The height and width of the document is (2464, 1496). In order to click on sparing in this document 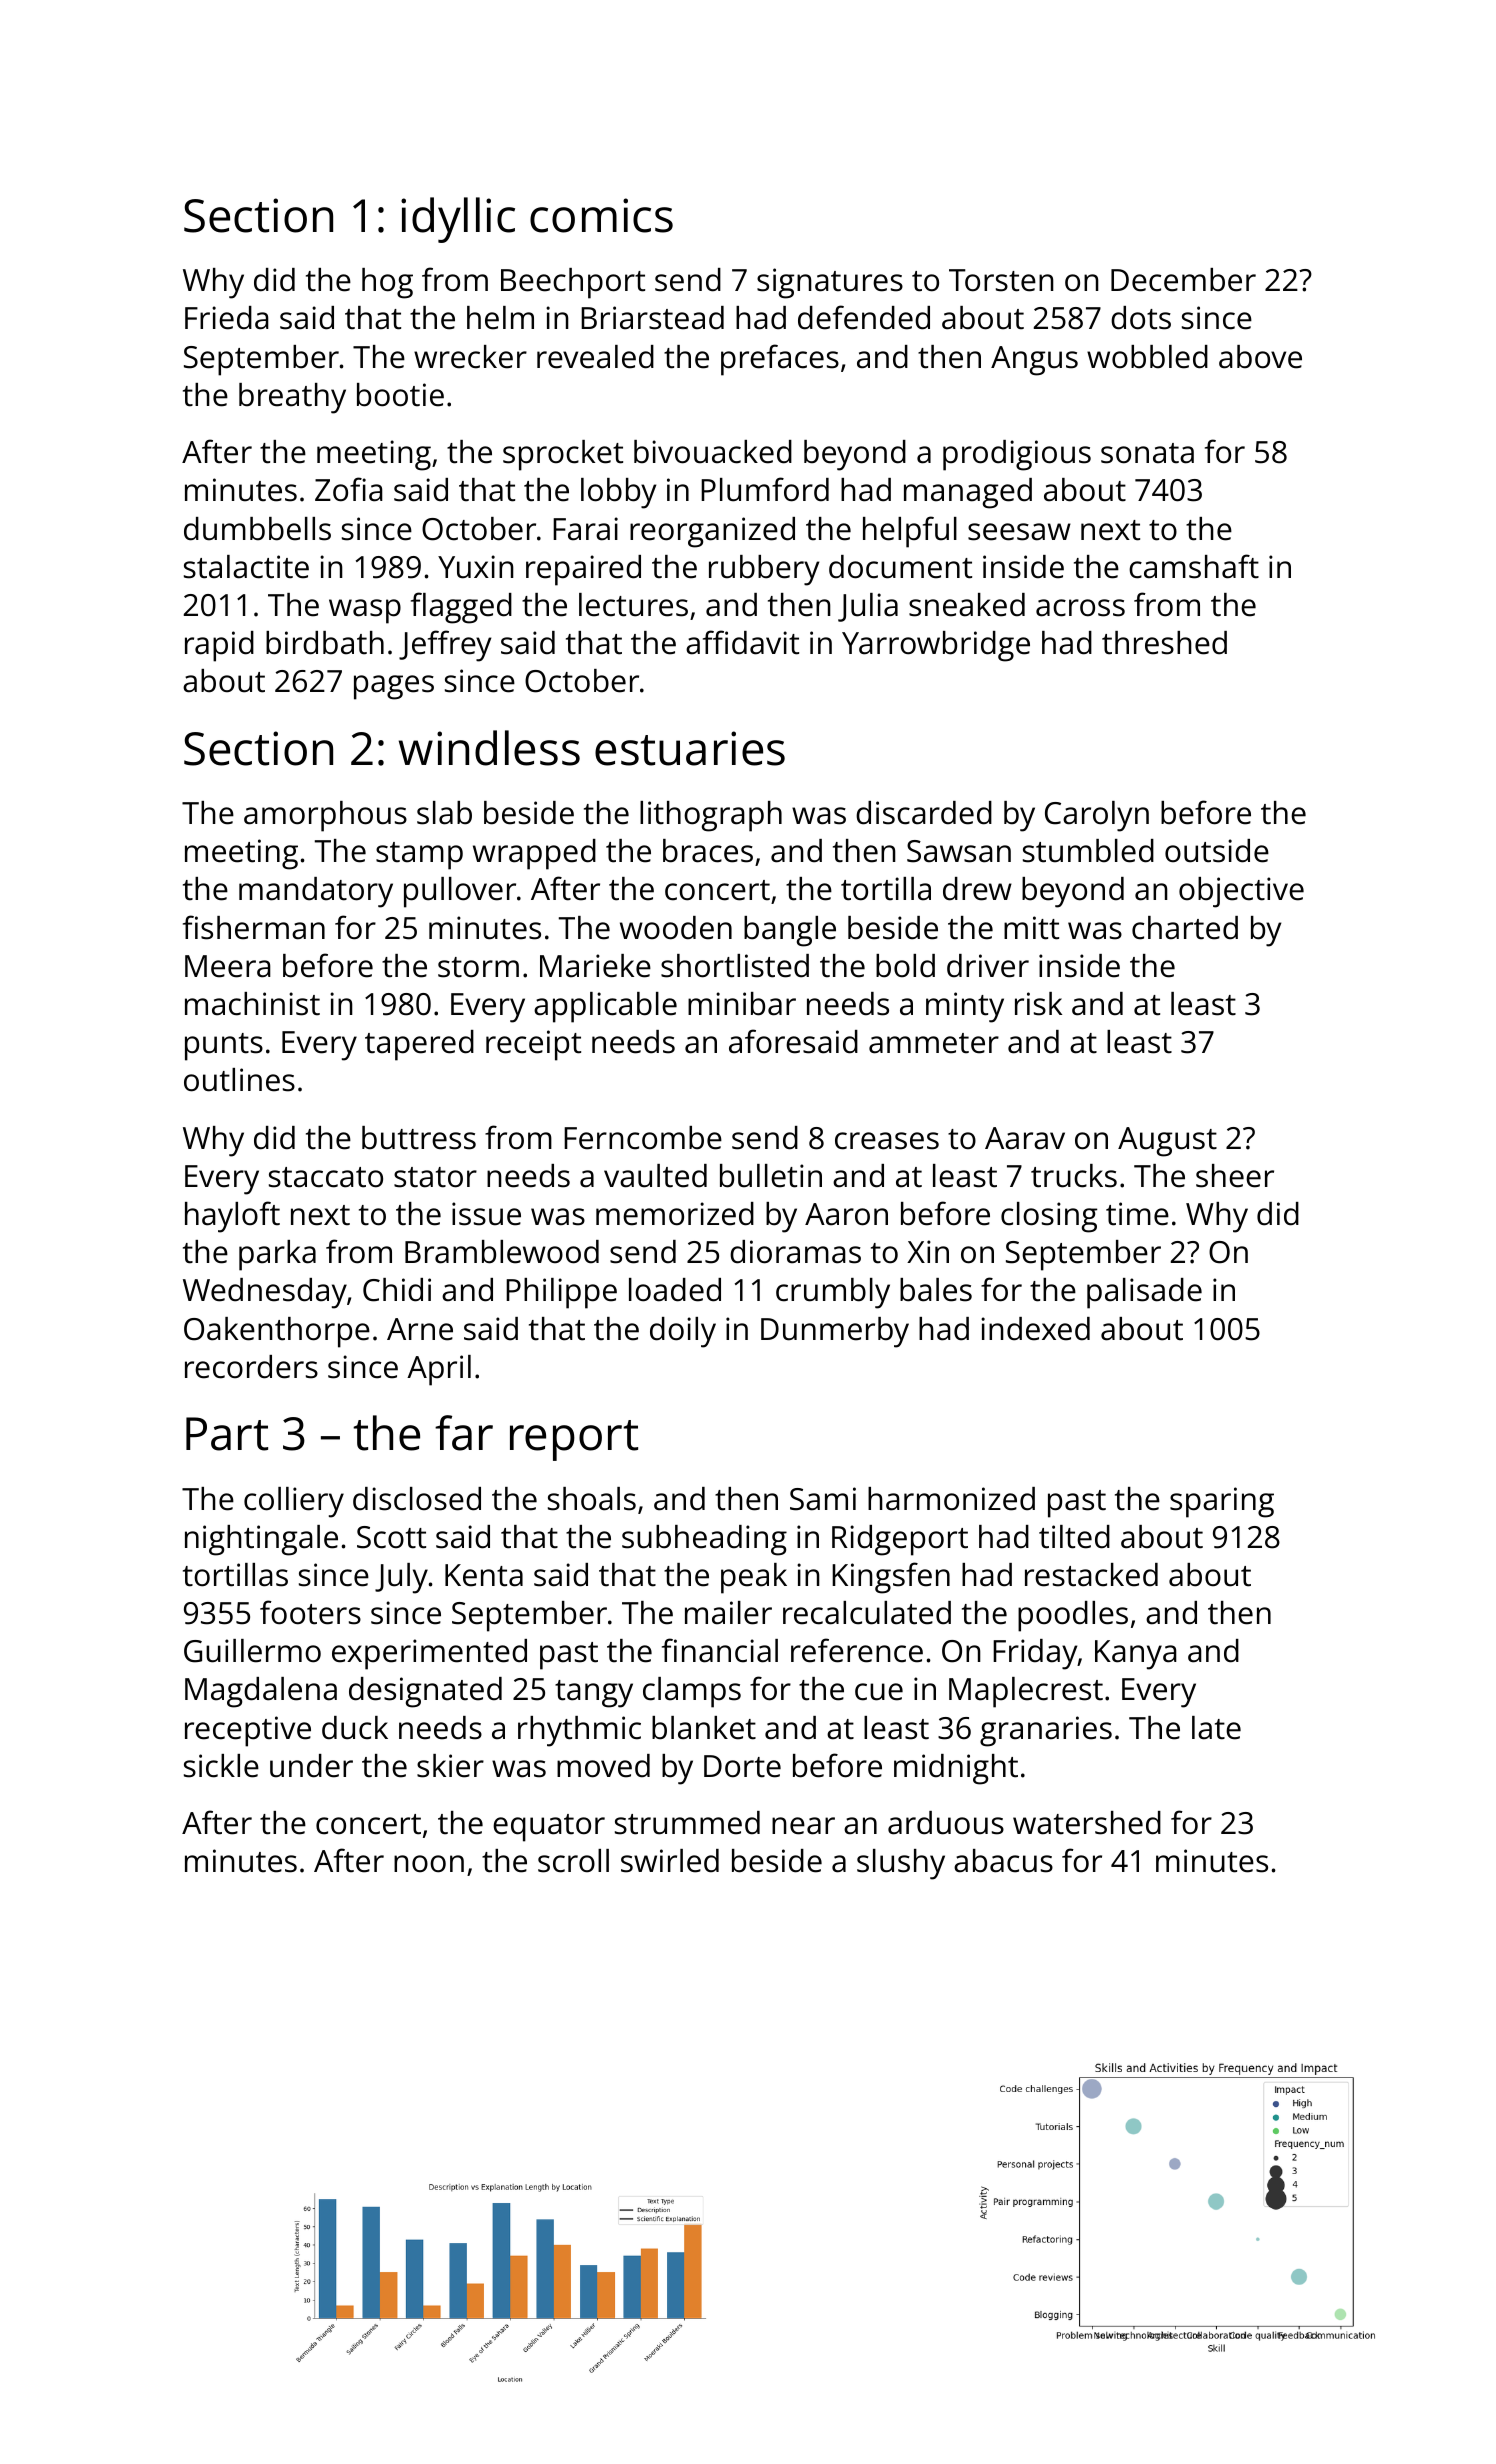, I will do `click(1222, 1502)`.
